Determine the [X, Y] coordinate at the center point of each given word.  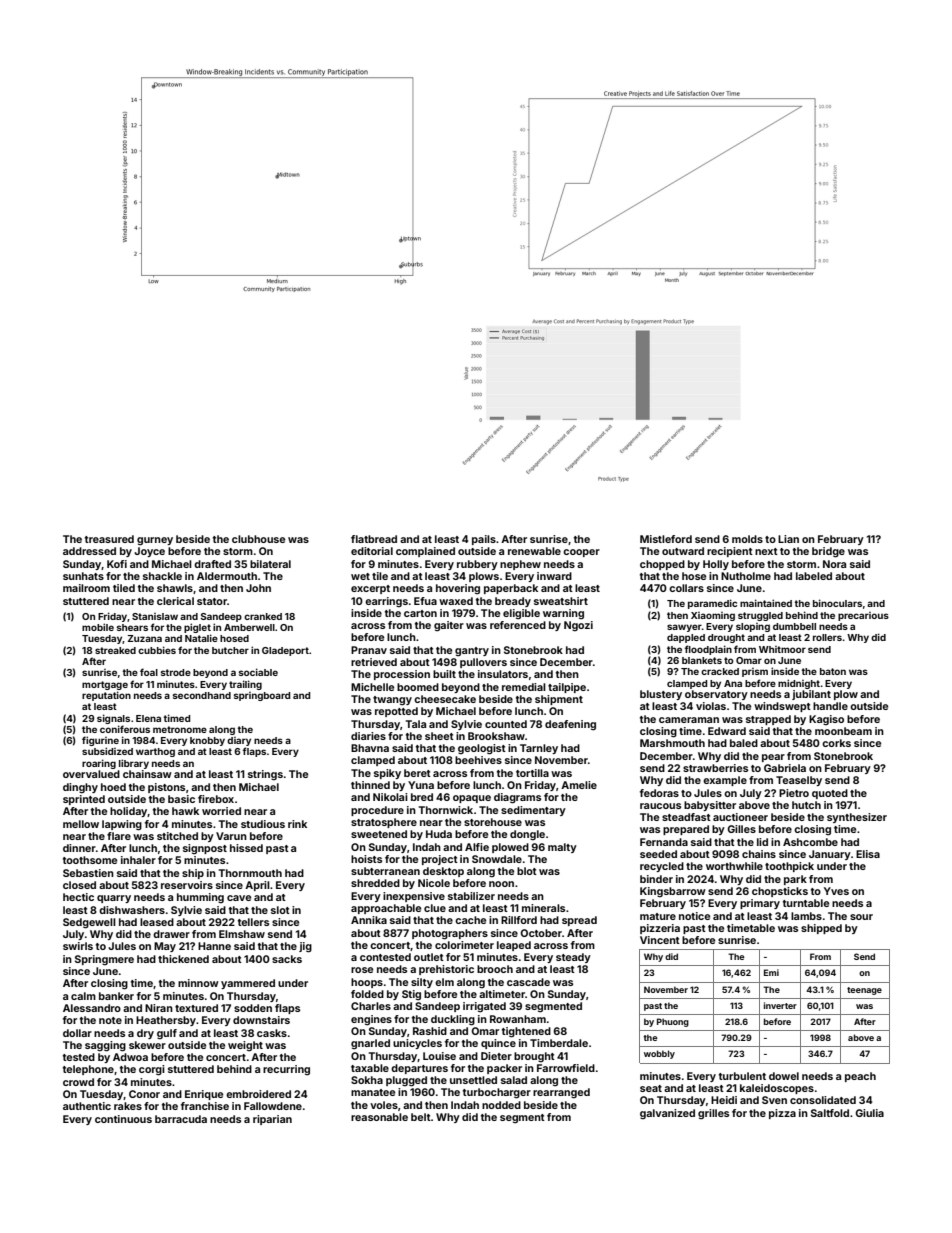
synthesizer [857, 818]
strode [176, 672]
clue [435, 908]
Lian [788, 539]
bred [422, 797]
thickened [183, 959]
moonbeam [843, 731]
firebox [216, 799]
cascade [528, 982]
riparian [272, 1120]
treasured [109, 539]
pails [484, 540]
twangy [392, 701]
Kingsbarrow [673, 892]
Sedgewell [89, 923]
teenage [864, 991]
